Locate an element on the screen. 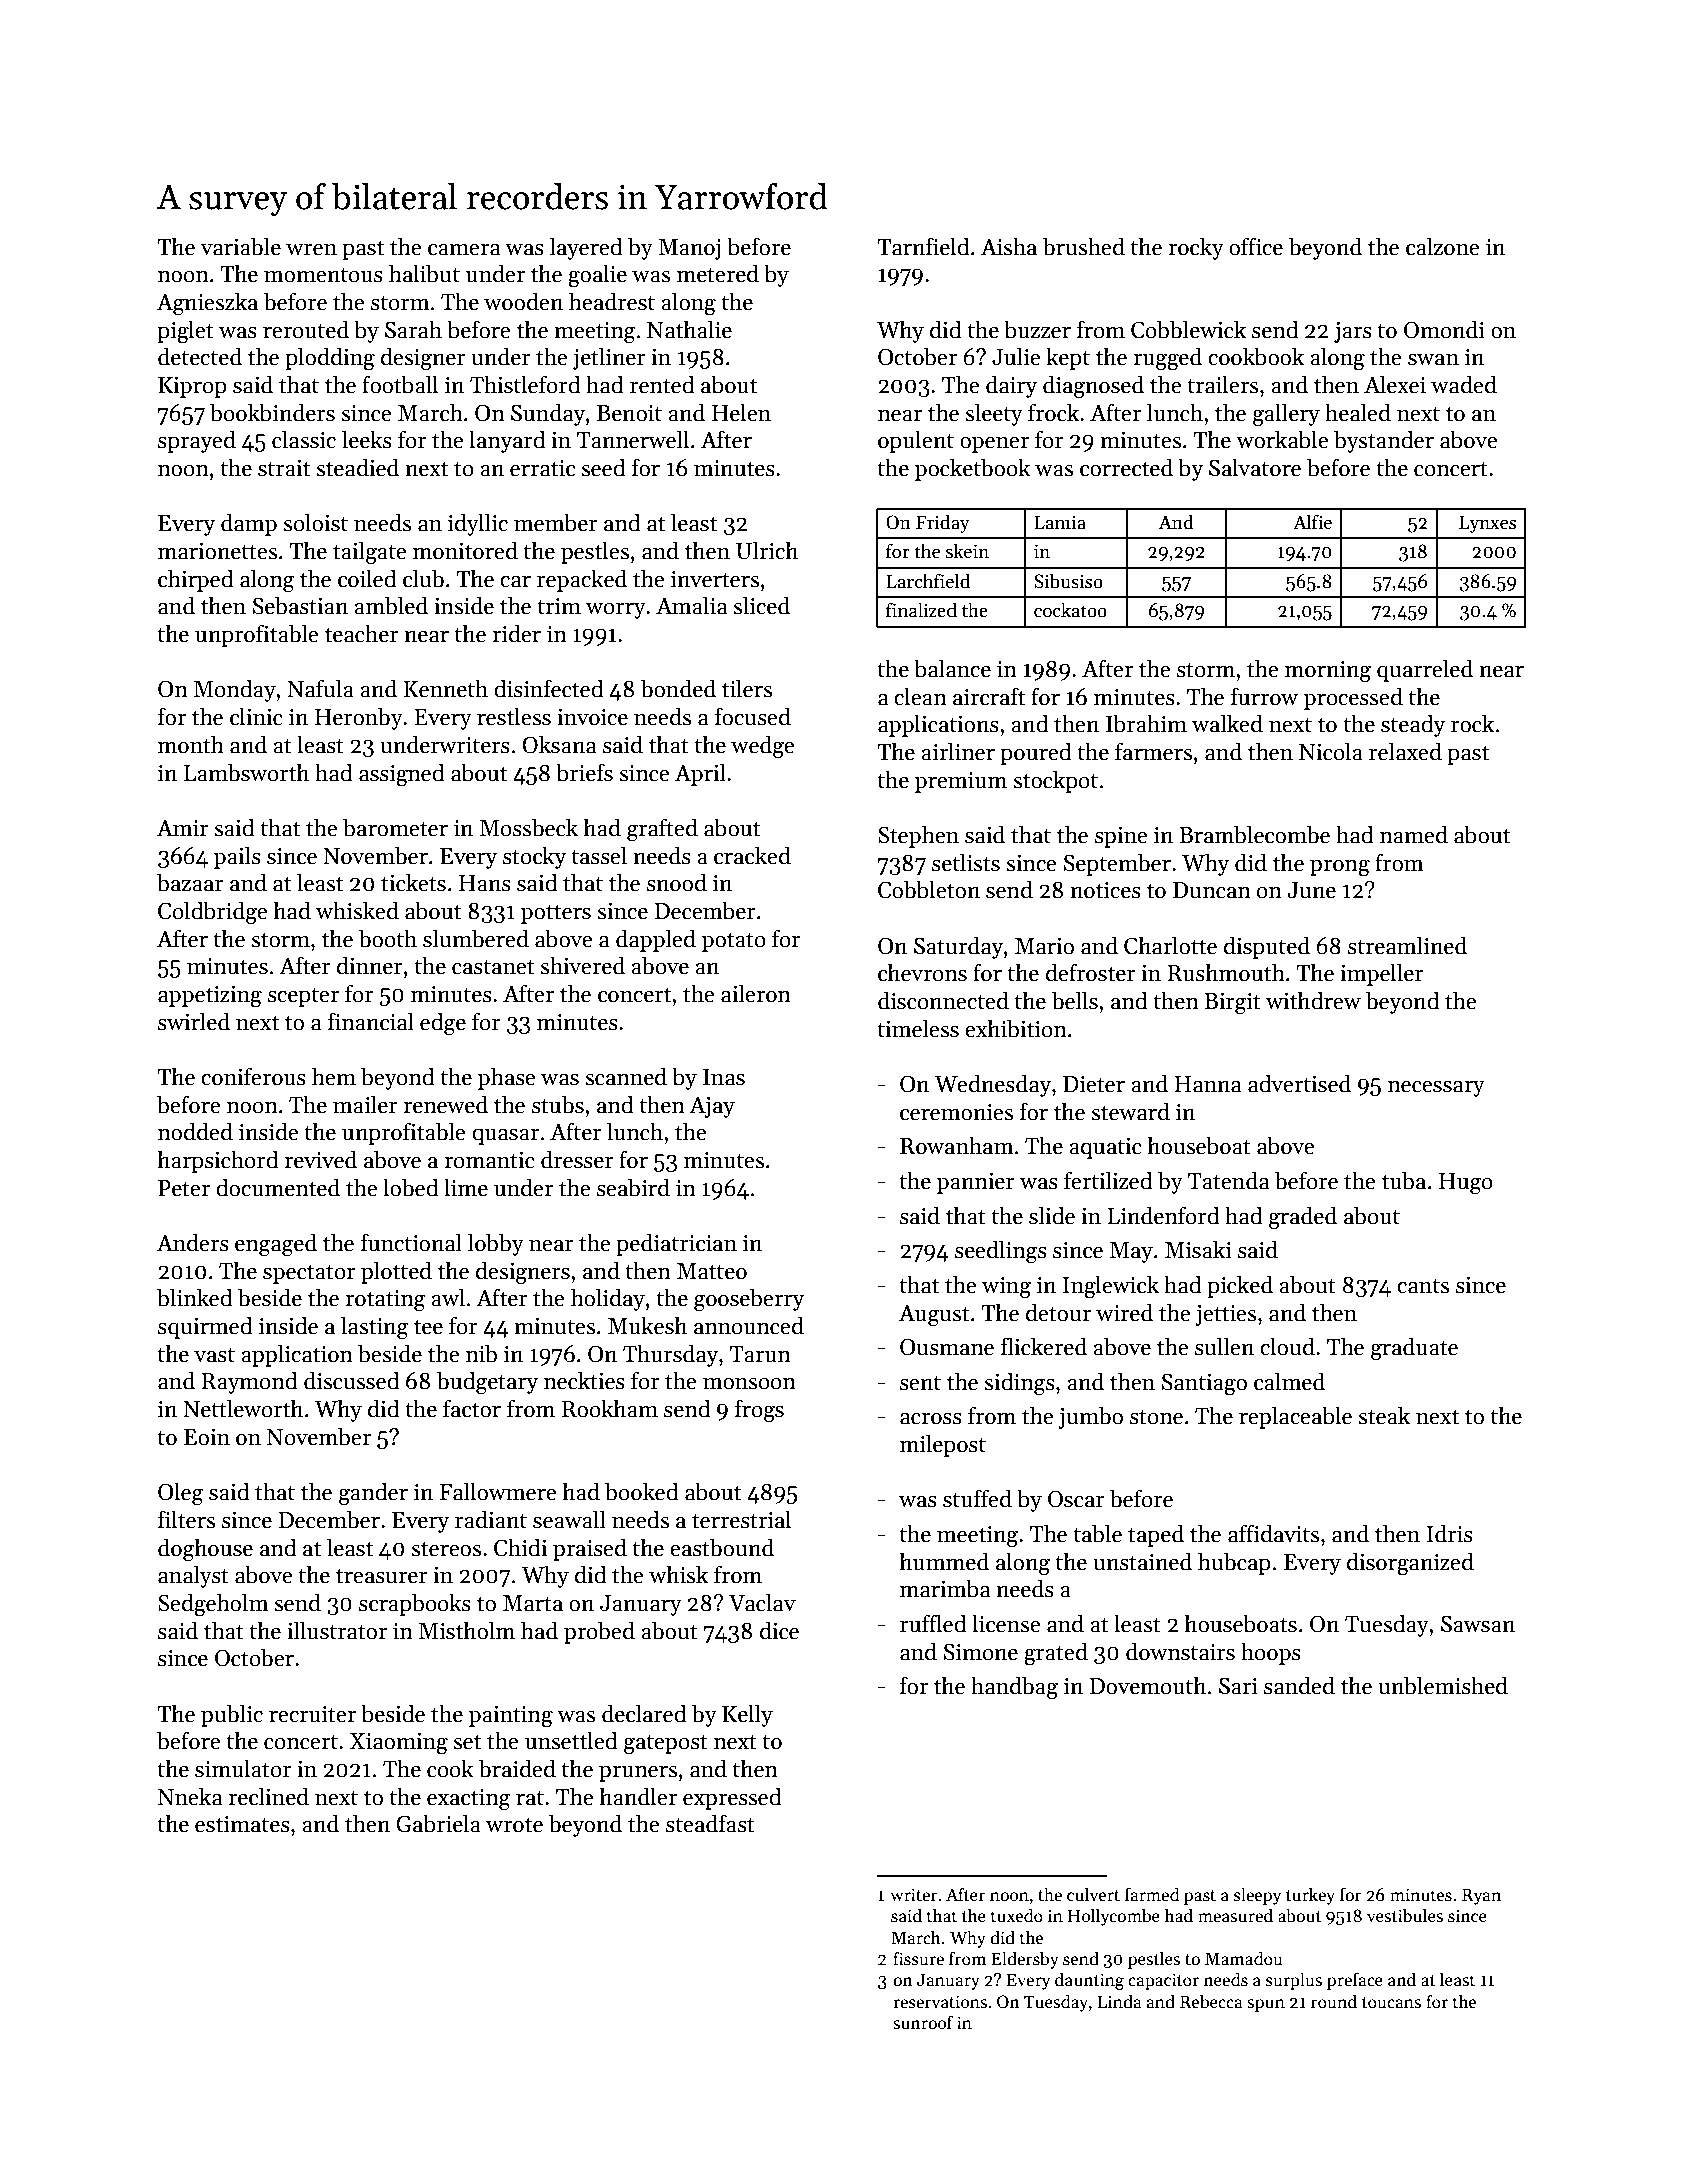  advertised is located at coordinates (1299, 1083).
